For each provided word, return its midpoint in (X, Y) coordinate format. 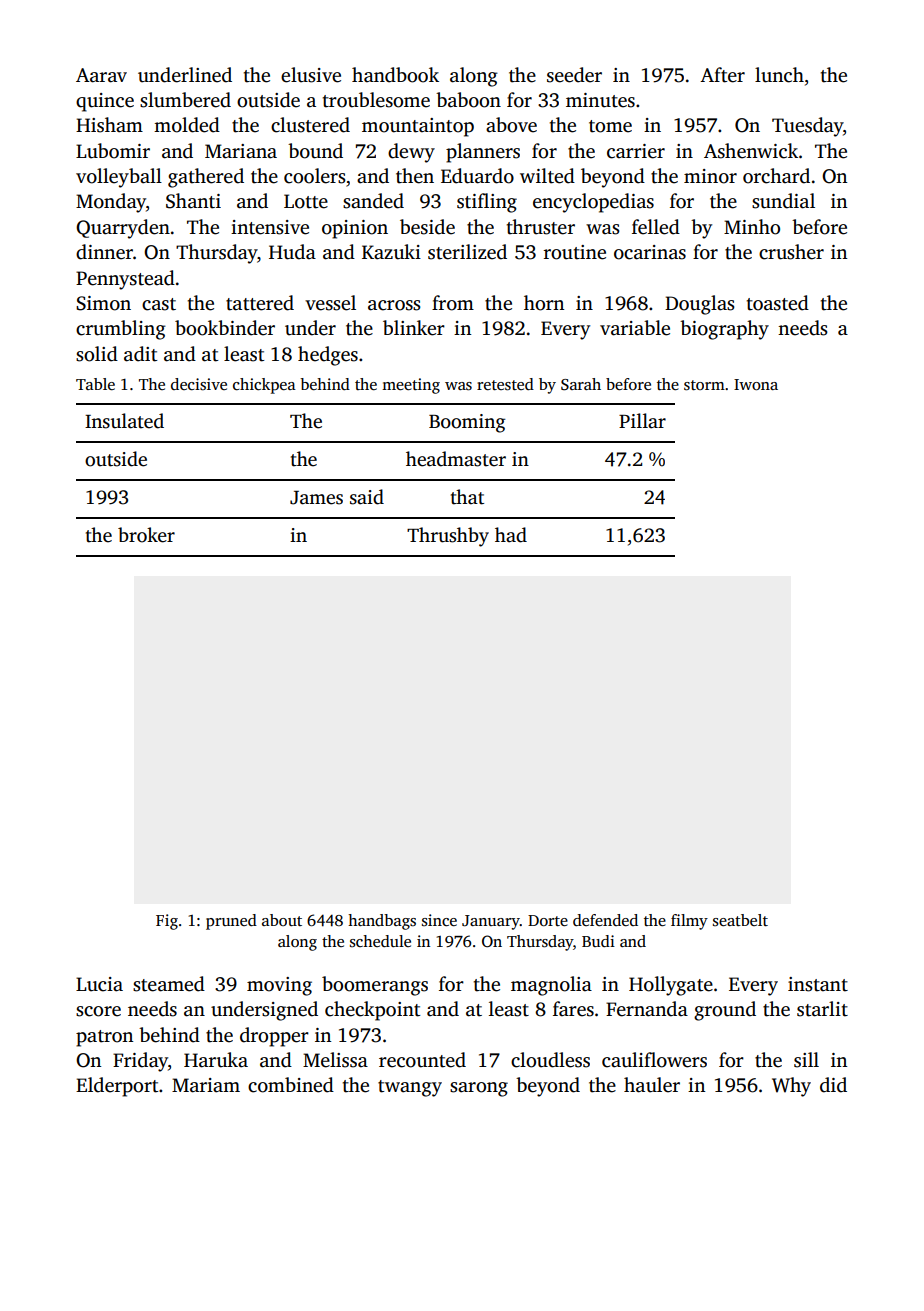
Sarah (581, 384)
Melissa (335, 1060)
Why (791, 1087)
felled (656, 227)
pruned (231, 922)
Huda (292, 252)
